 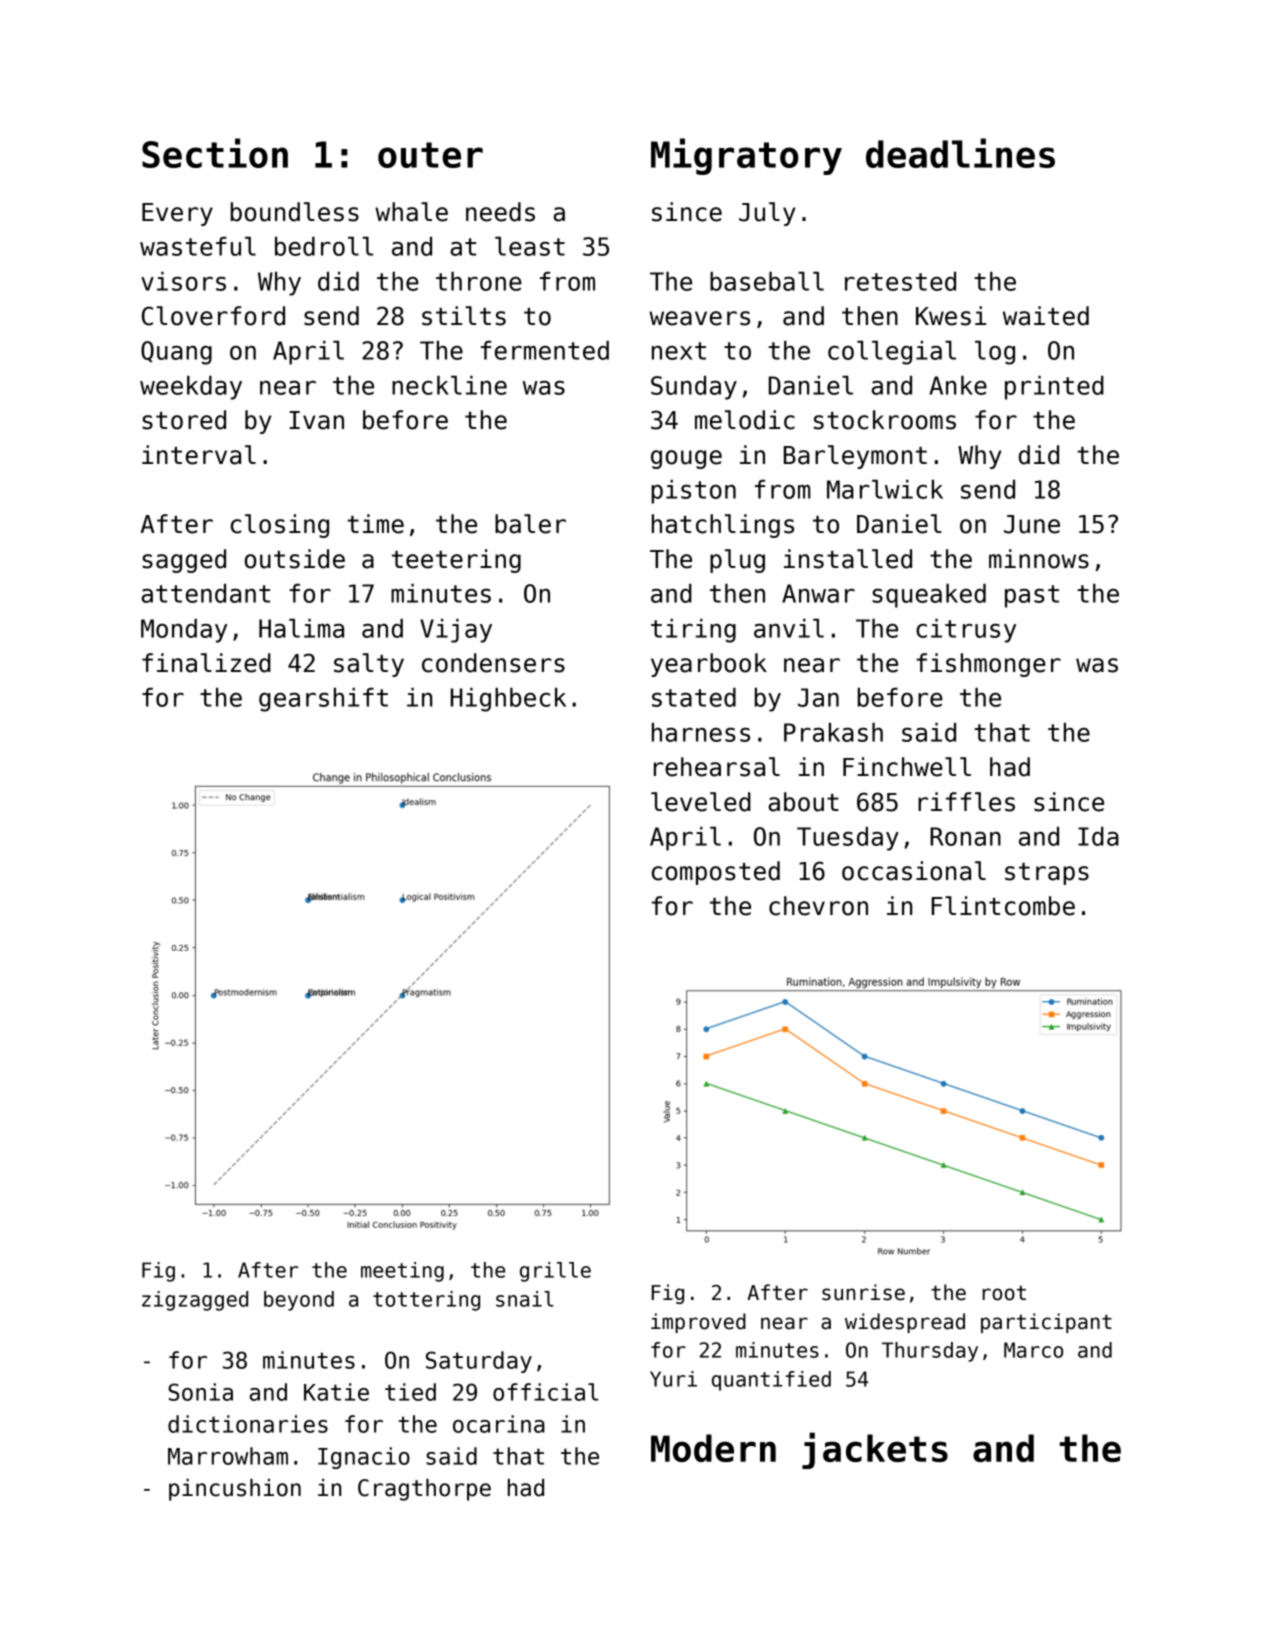 I want to click on straps, so click(x=1047, y=874).
